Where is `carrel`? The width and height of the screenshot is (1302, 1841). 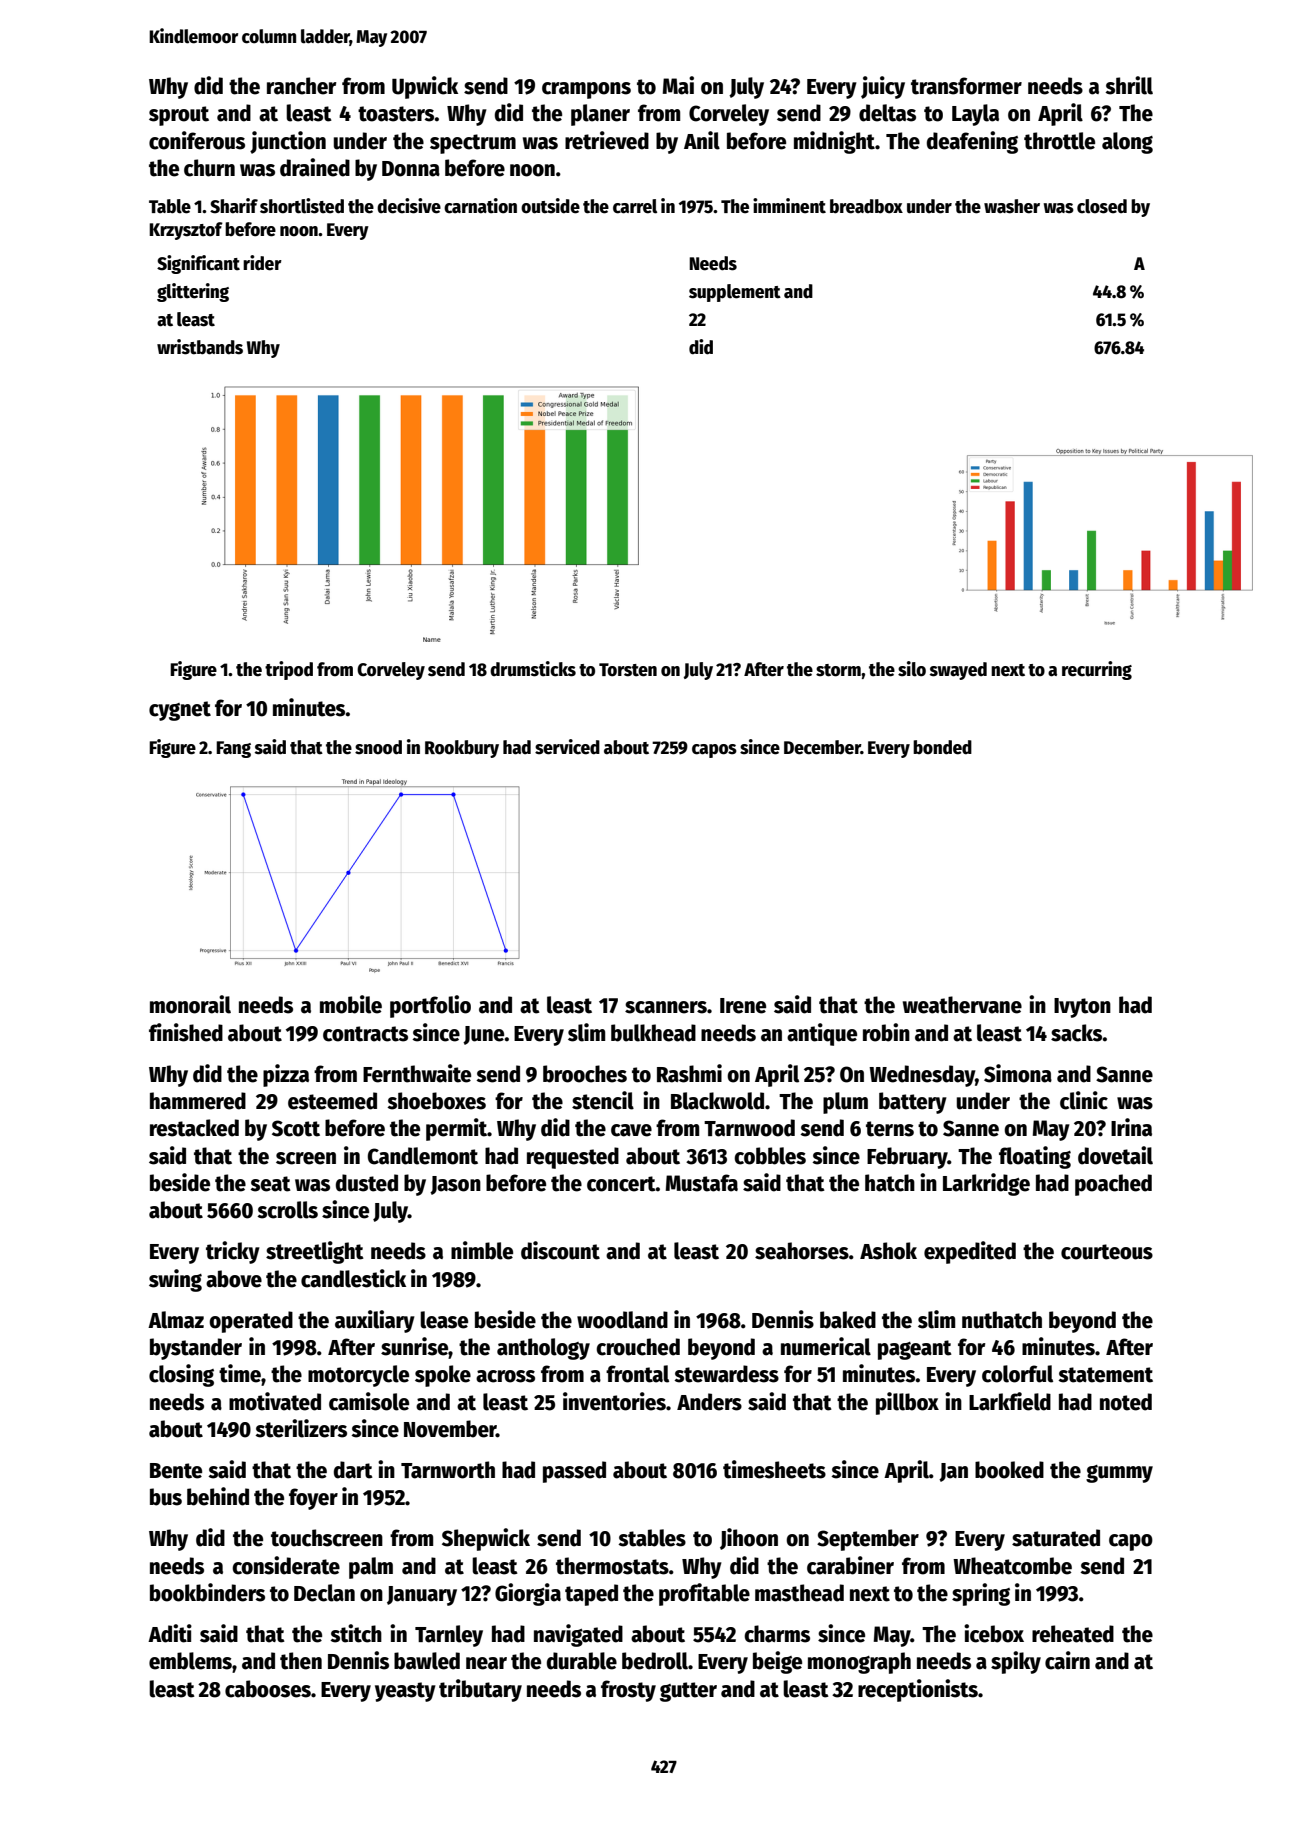 carrel is located at coordinates (635, 206).
